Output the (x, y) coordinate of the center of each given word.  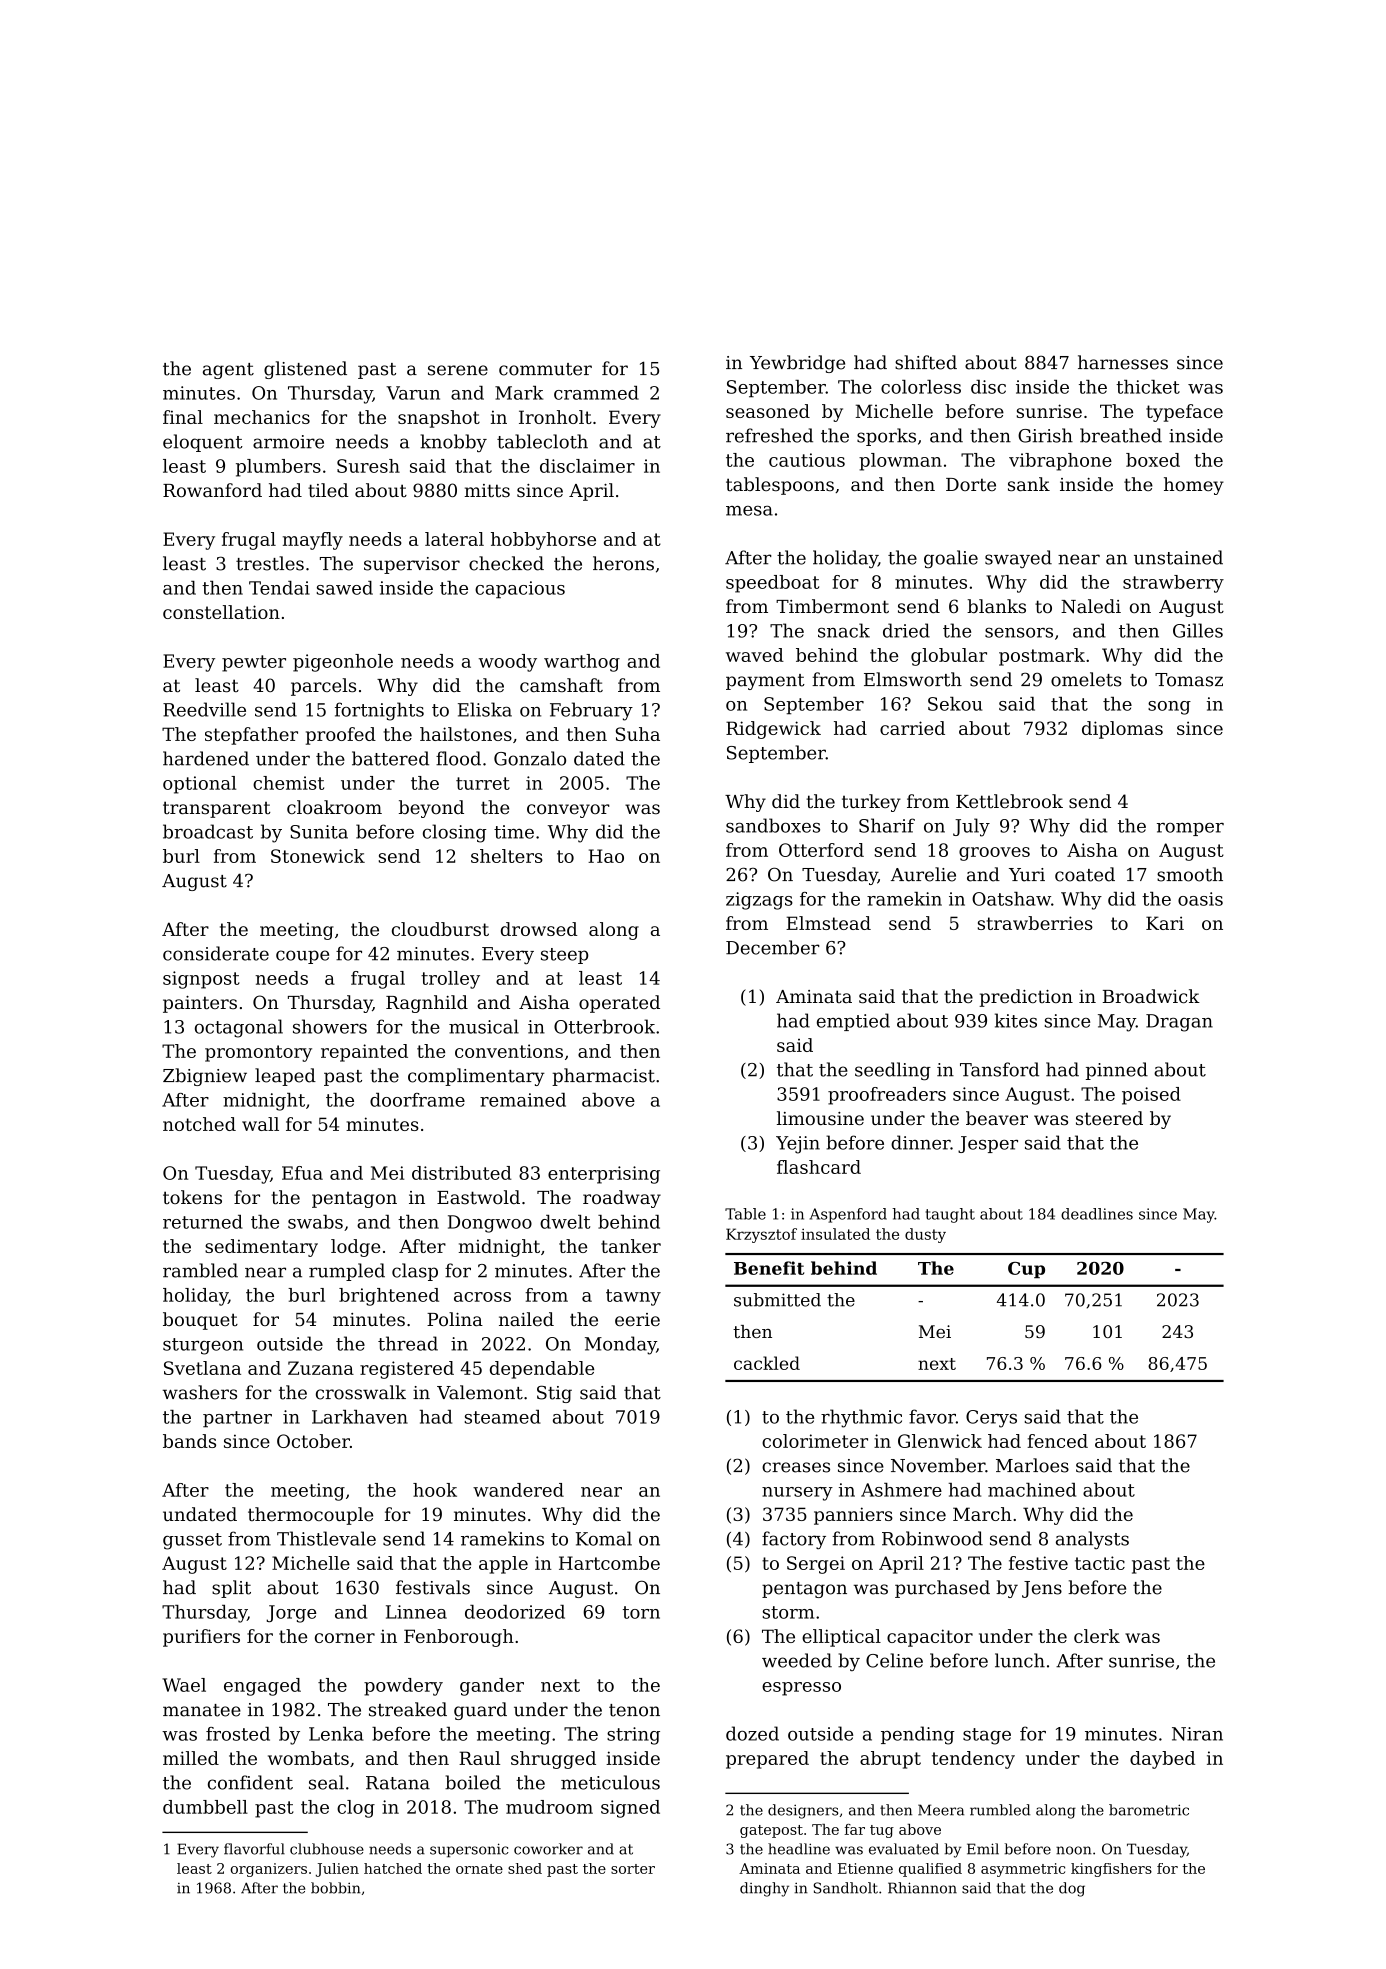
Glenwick (940, 1441)
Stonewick (318, 856)
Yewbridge (797, 364)
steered (1109, 1118)
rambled (200, 1270)
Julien (337, 1870)
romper (1190, 829)
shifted (926, 362)
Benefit (769, 1268)
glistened (305, 370)
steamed (503, 1417)
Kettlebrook (1009, 801)
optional (199, 785)
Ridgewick (773, 730)
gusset (192, 1541)
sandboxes (773, 825)
